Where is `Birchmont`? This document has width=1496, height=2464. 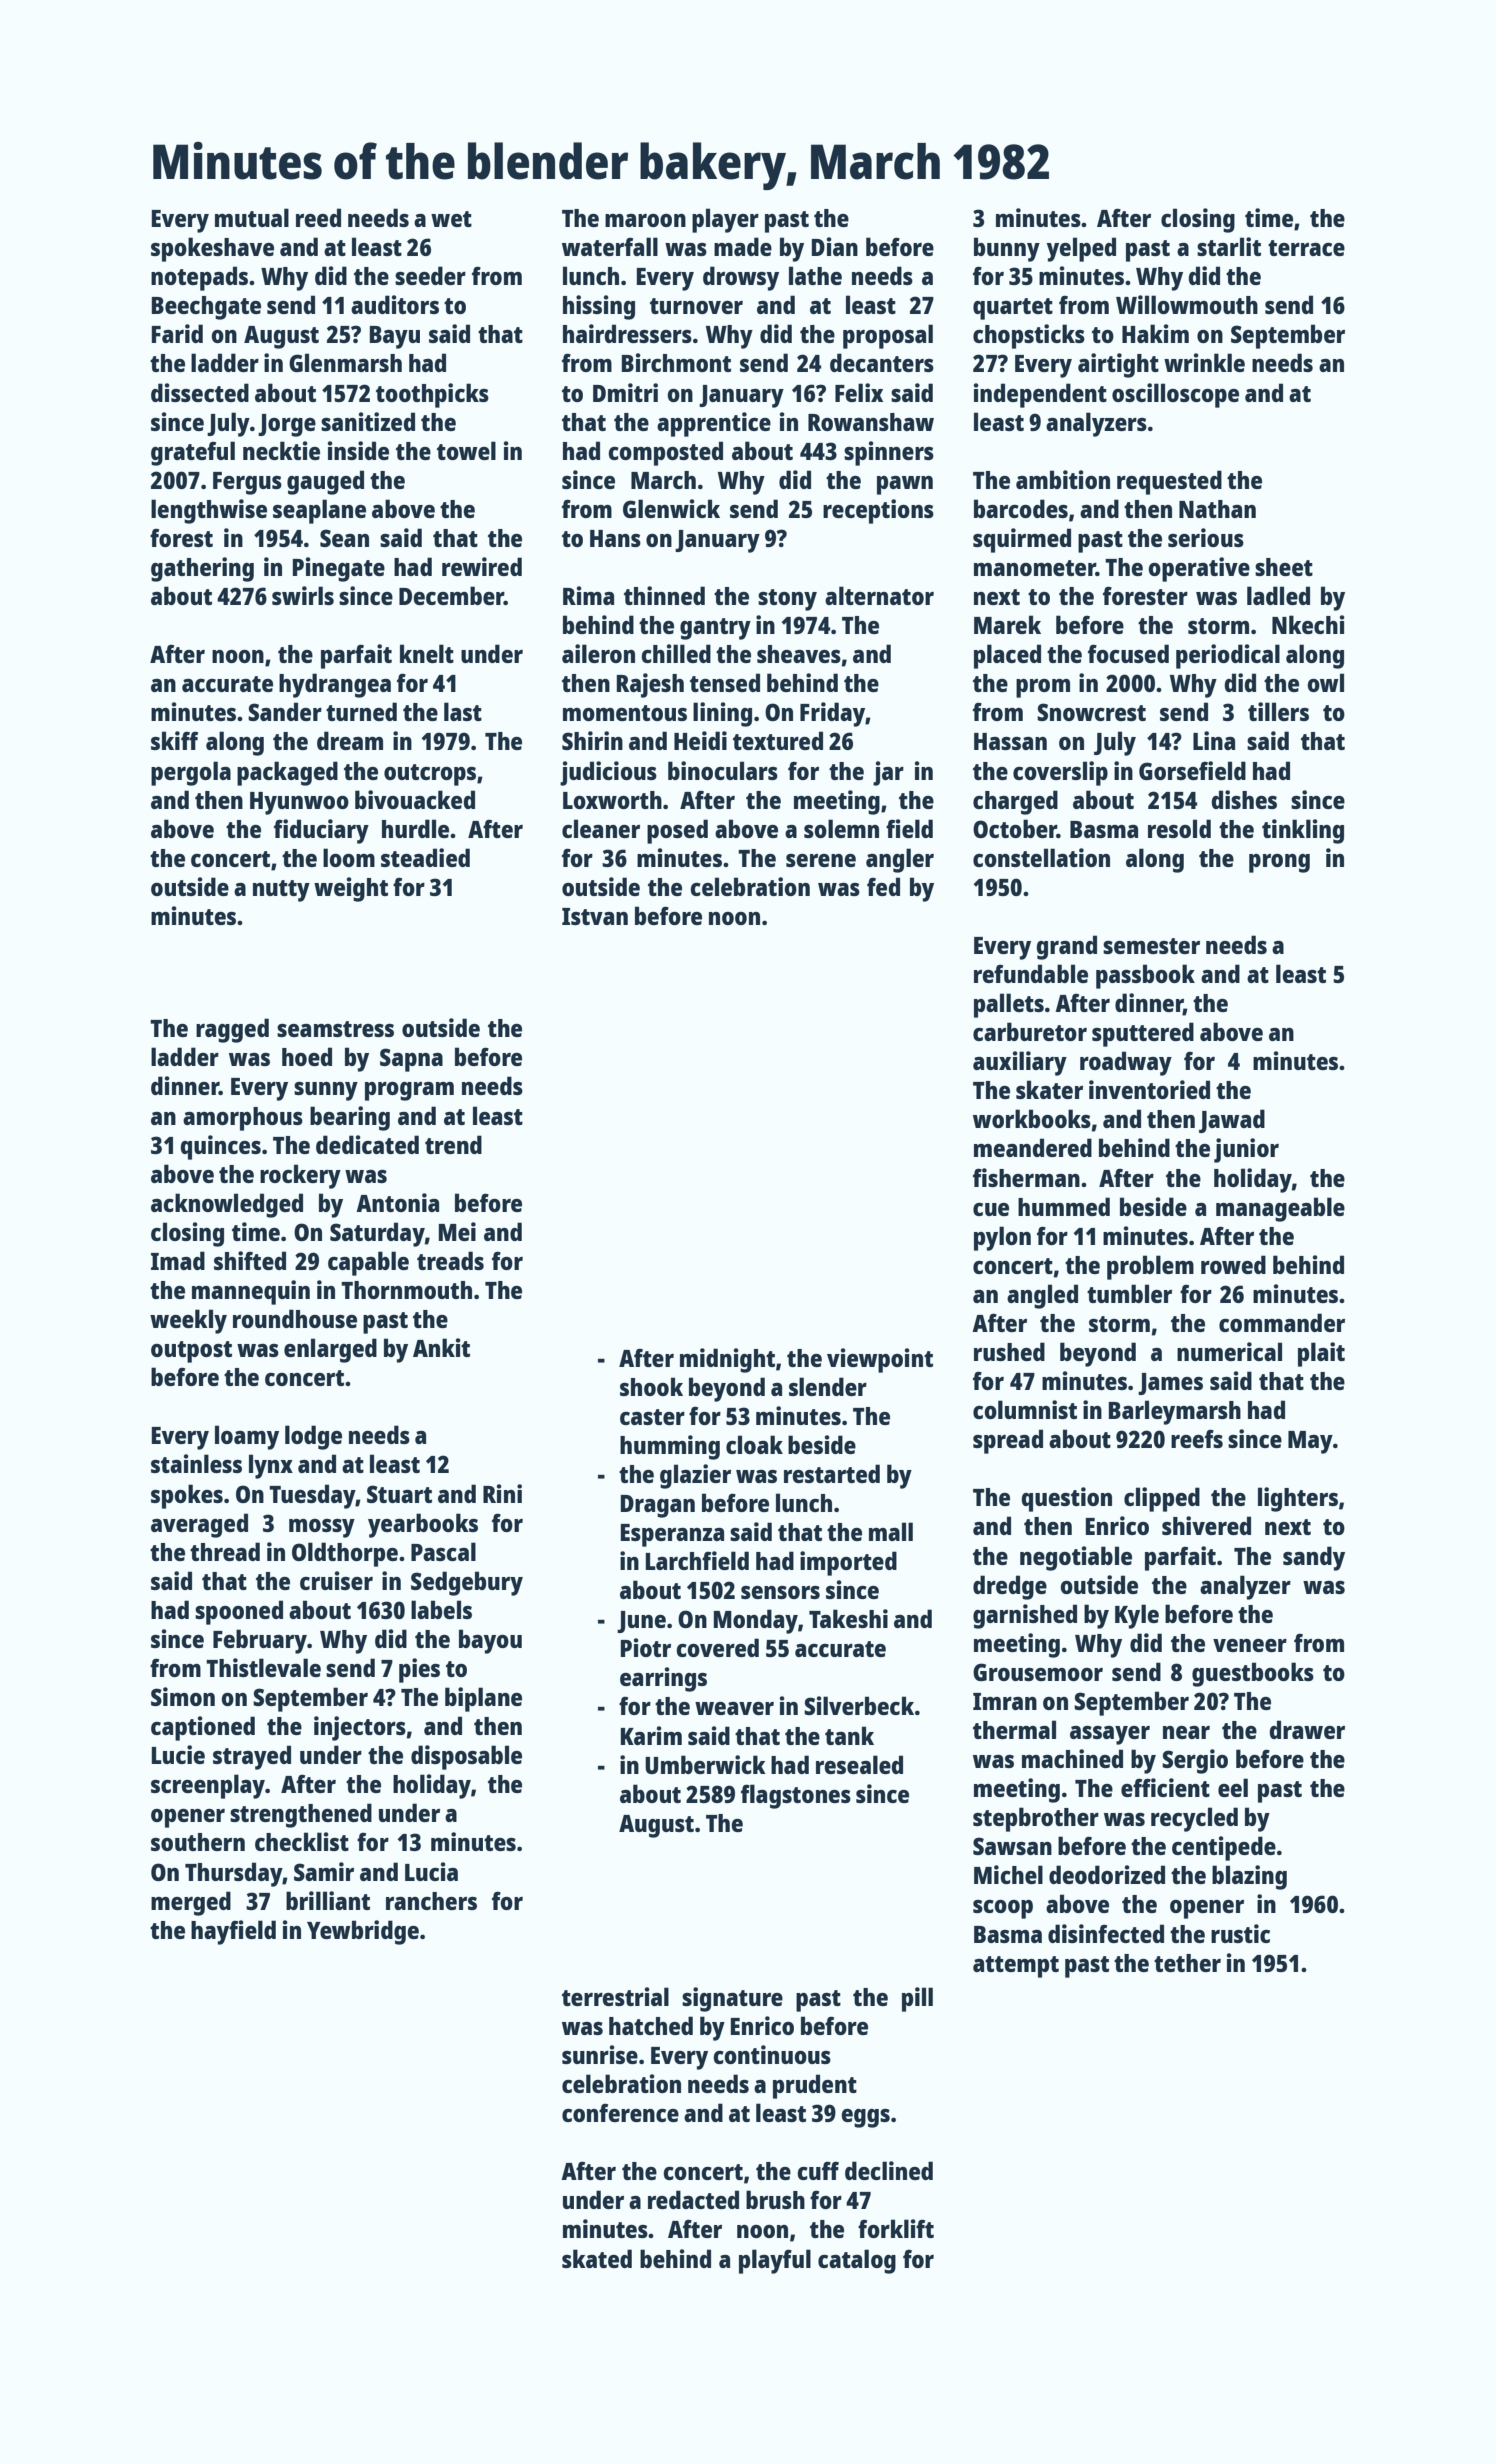 Birchmont is located at coordinates (676, 362).
